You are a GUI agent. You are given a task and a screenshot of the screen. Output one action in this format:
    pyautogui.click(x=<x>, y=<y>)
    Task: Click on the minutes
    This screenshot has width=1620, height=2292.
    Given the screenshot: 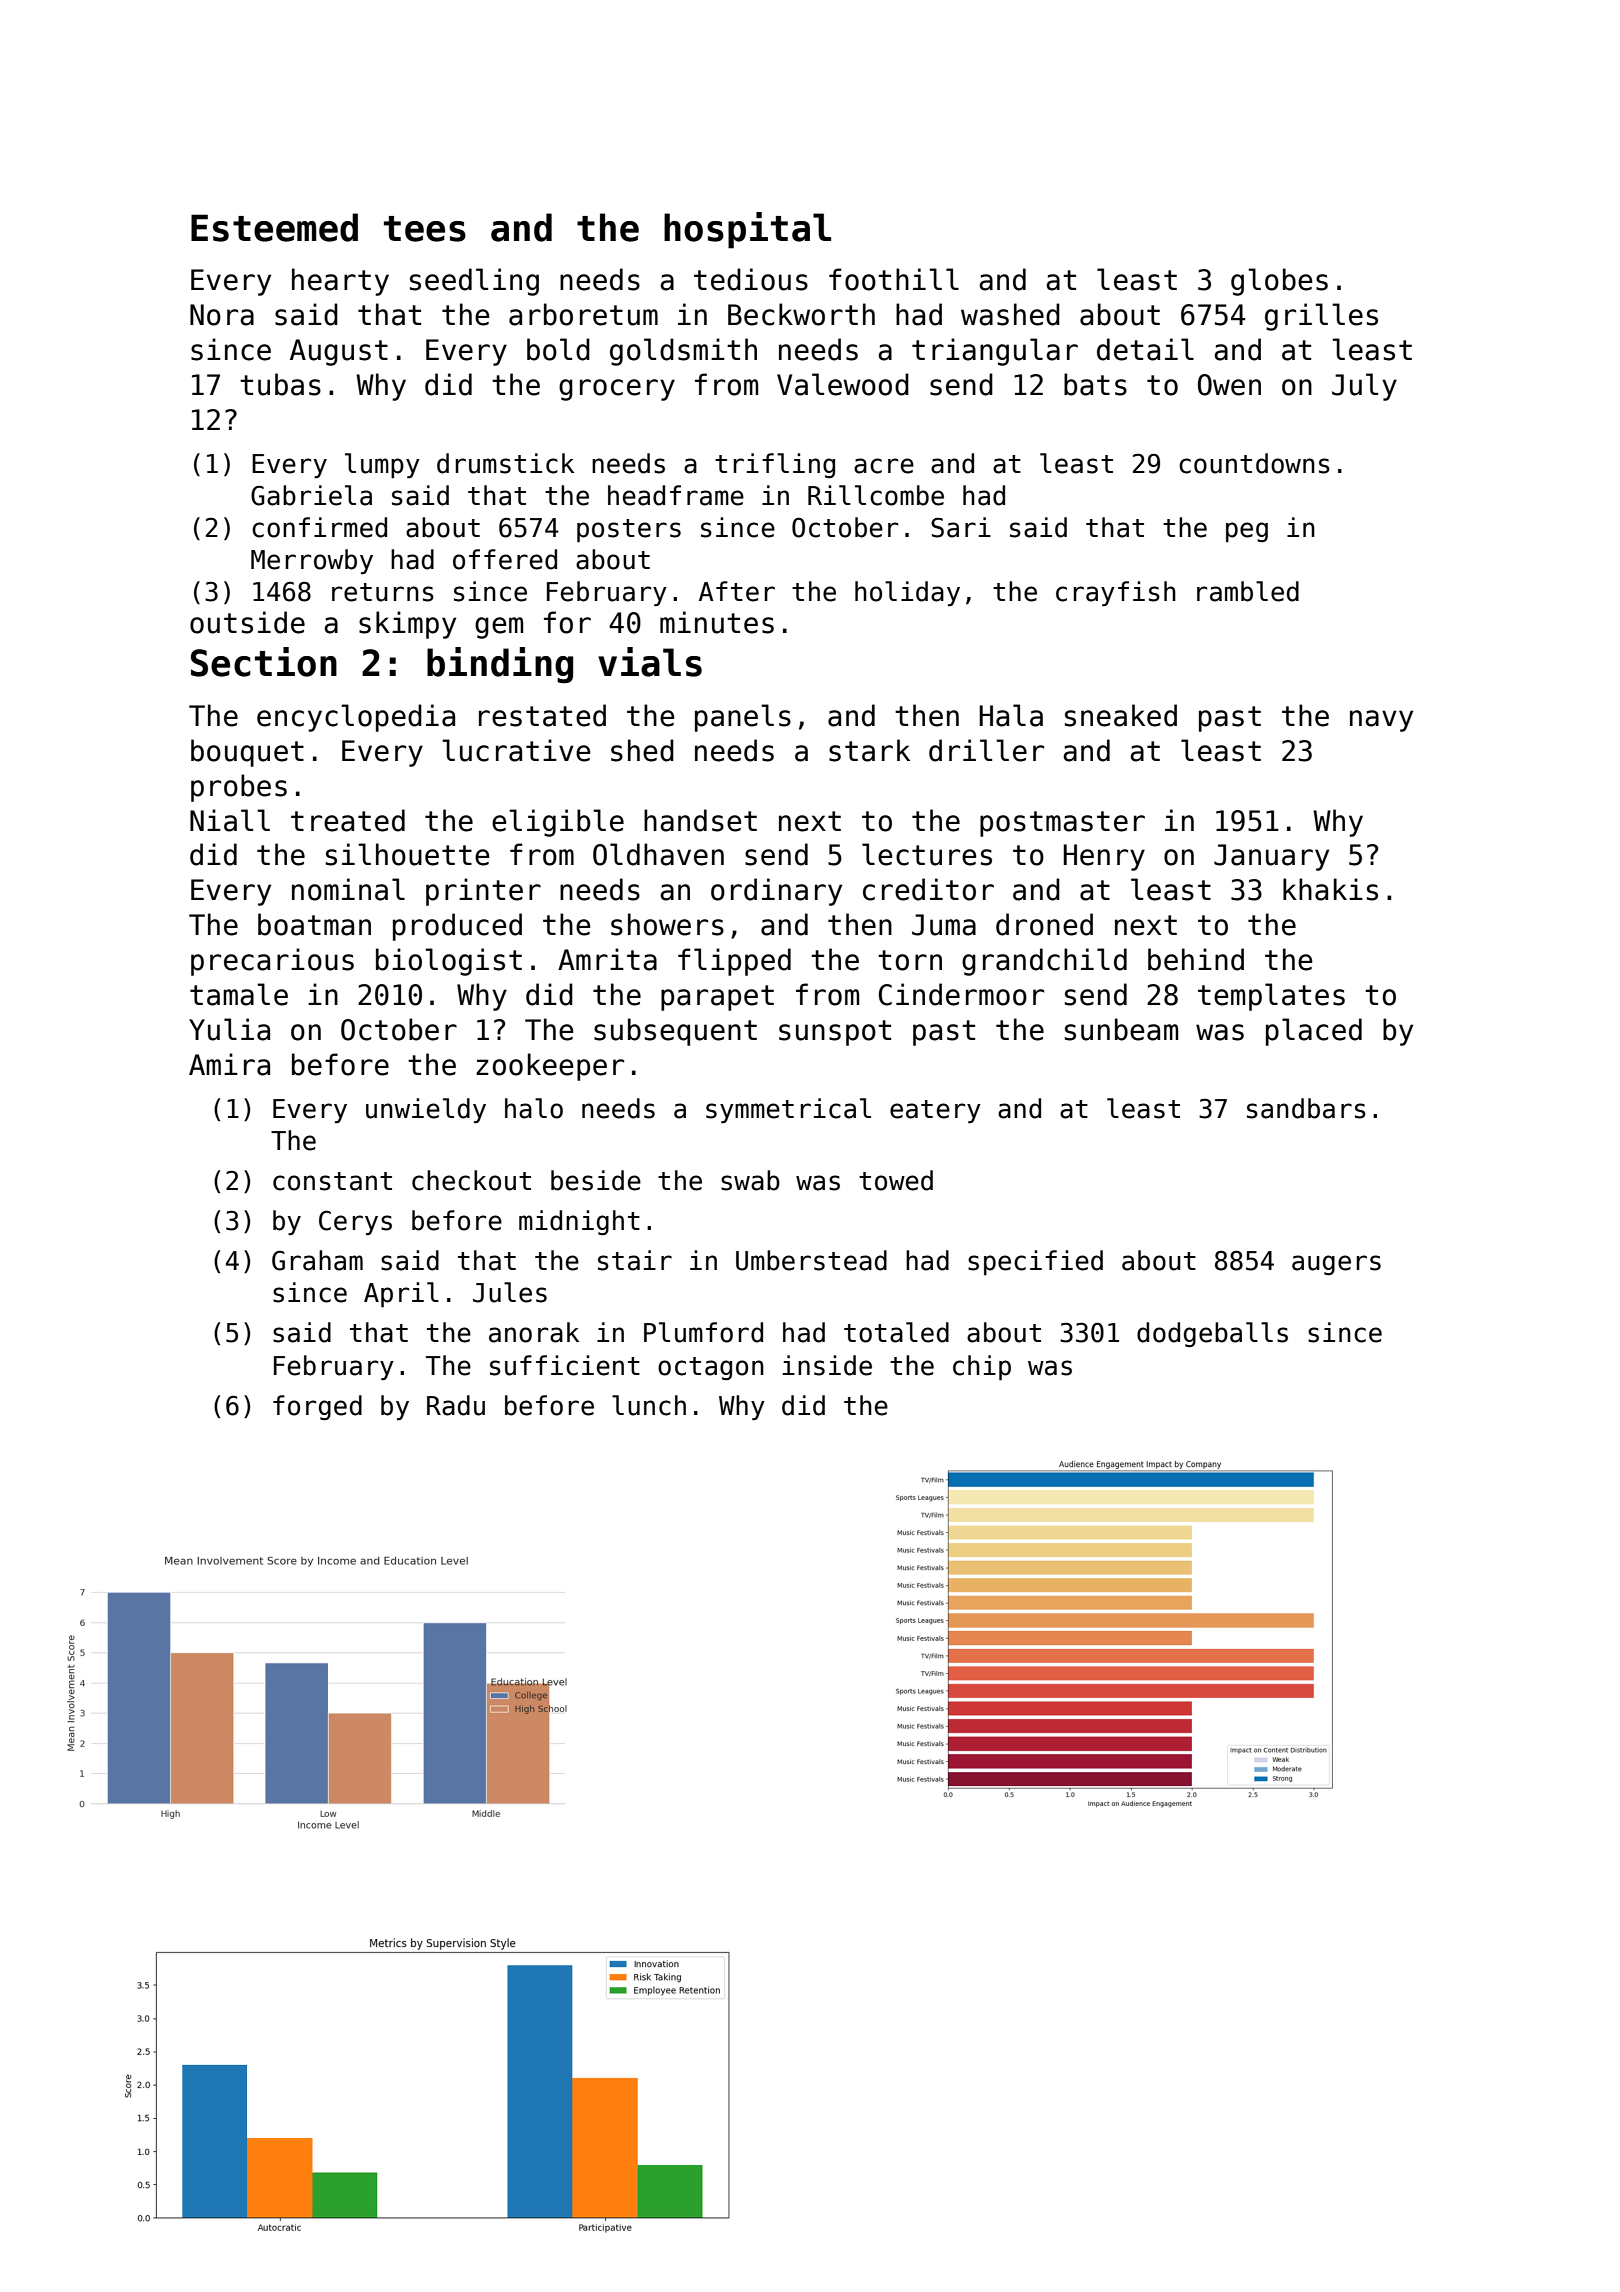 What is the action you would take?
    pyautogui.click(x=717, y=622)
